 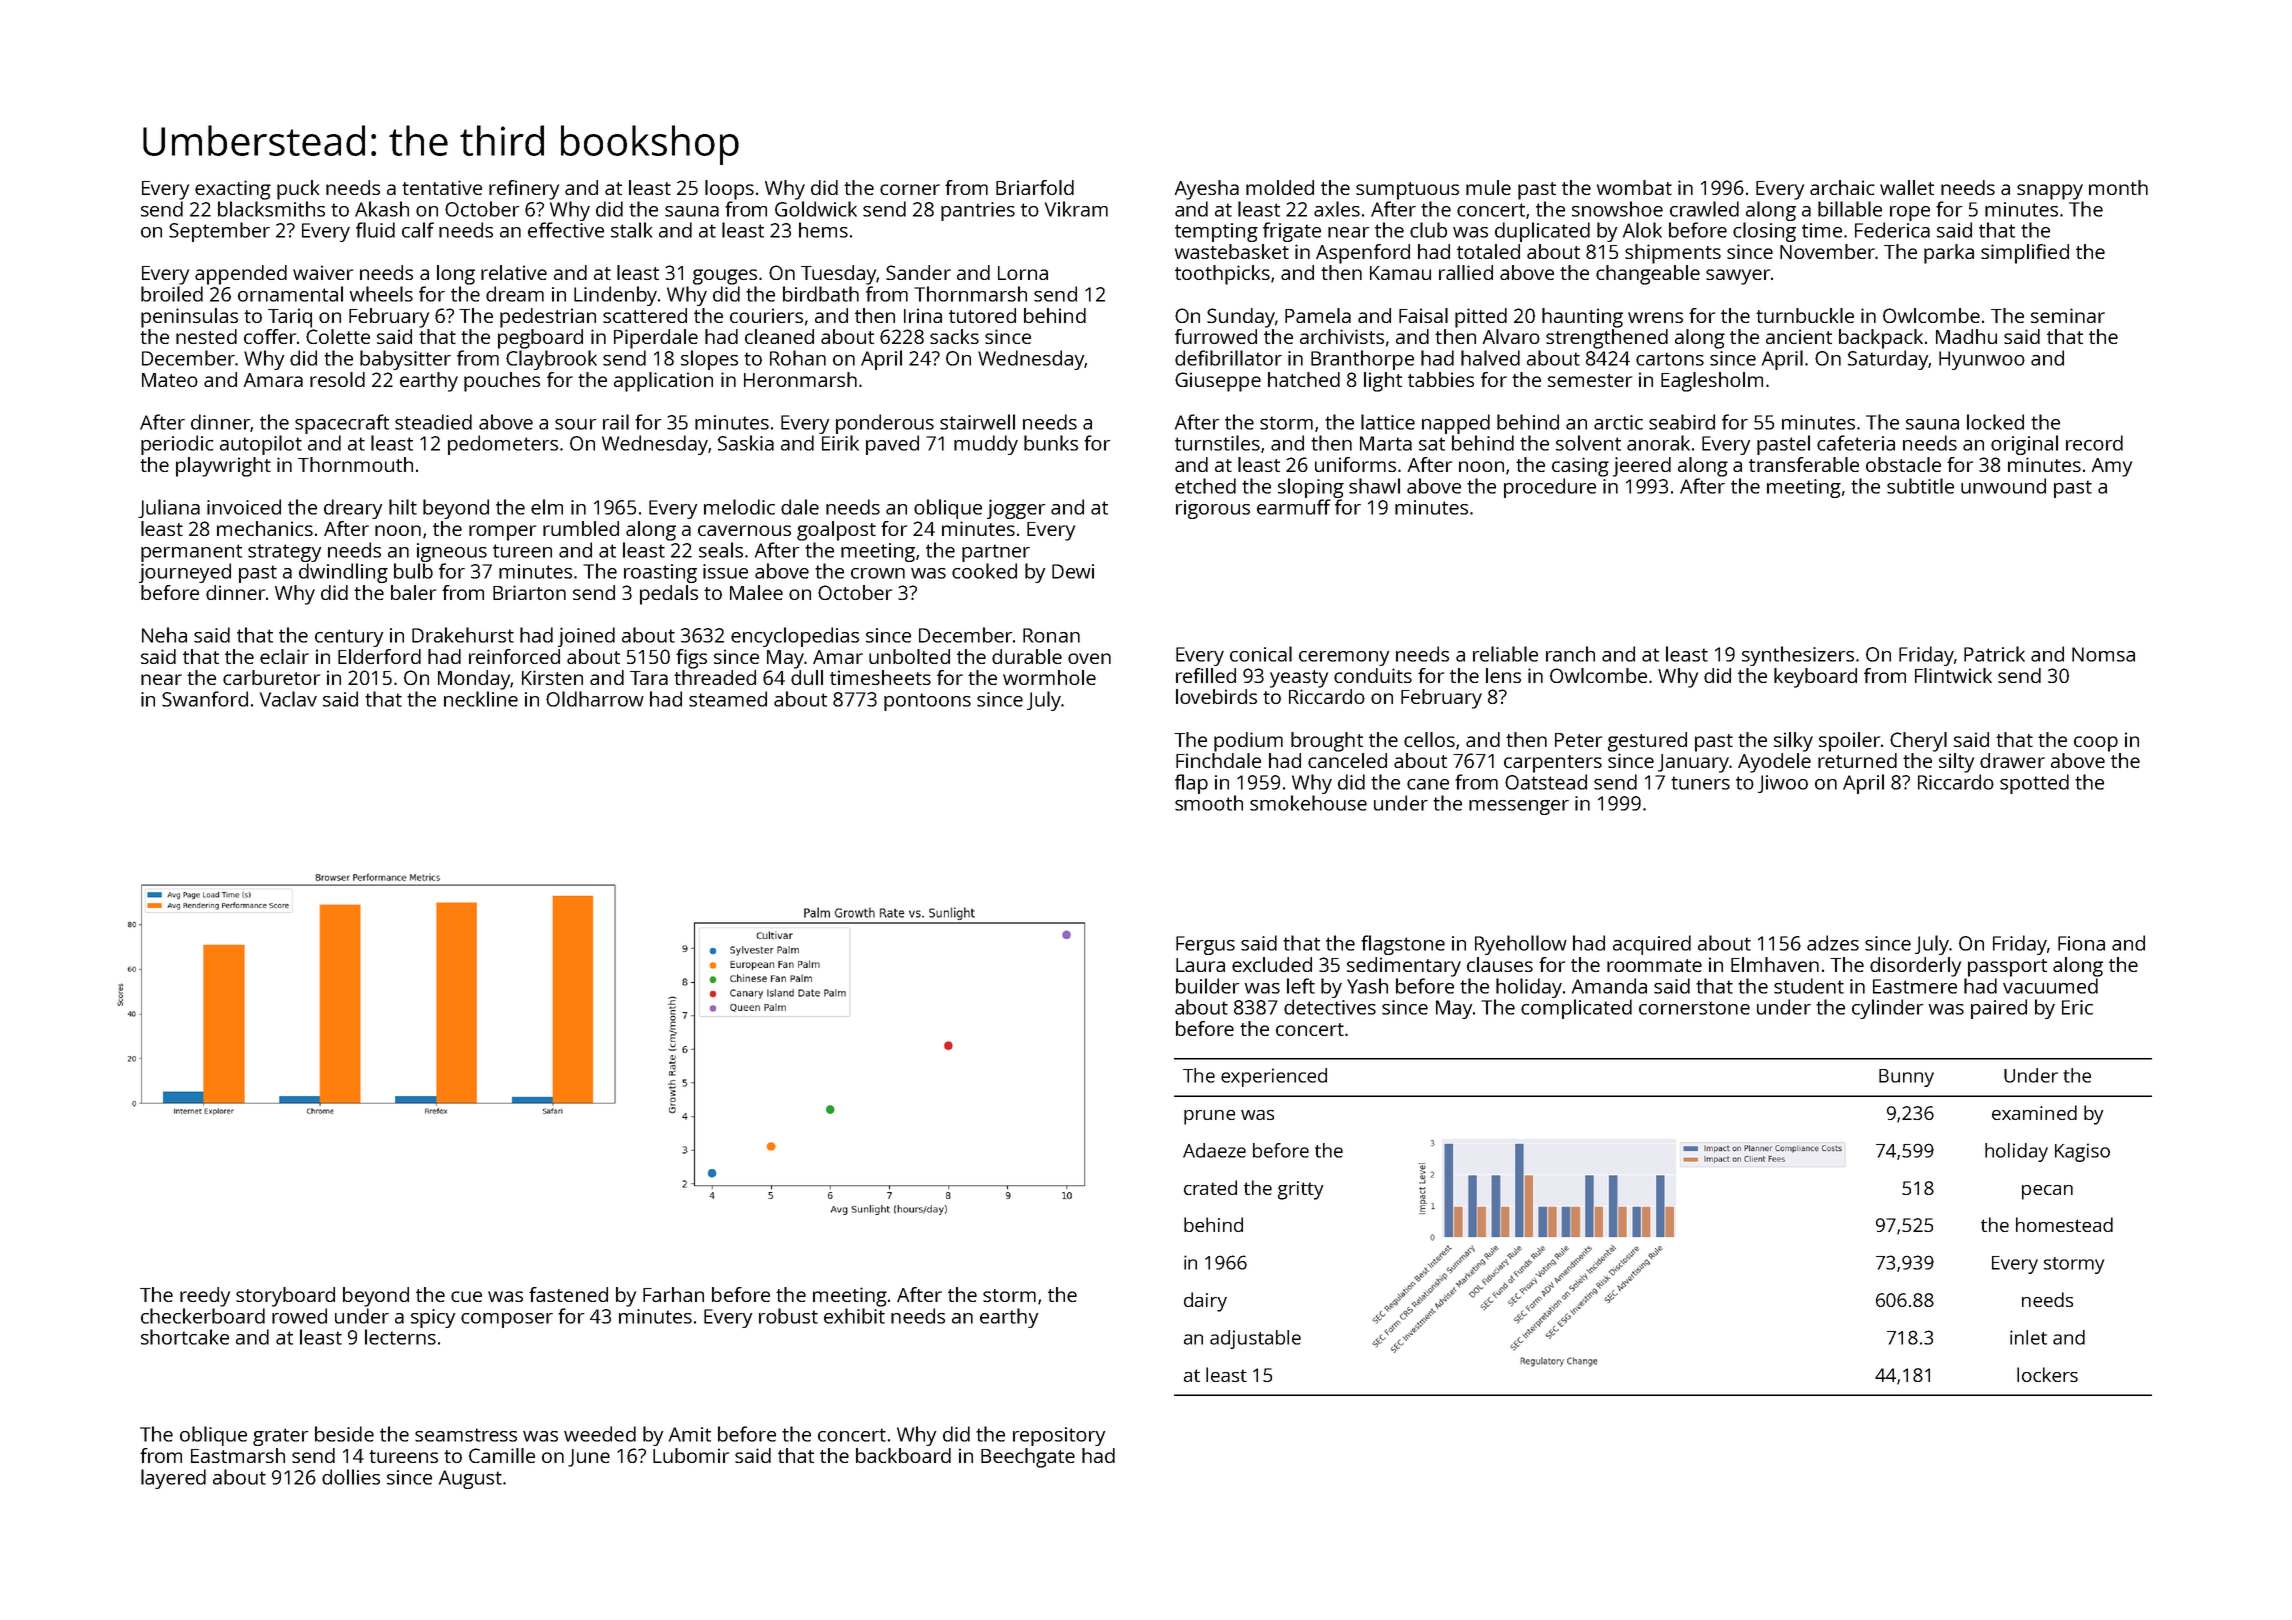 What do you see at coordinates (481, 699) in the document?
I see `neckline` at bounding box center [481, 699].
